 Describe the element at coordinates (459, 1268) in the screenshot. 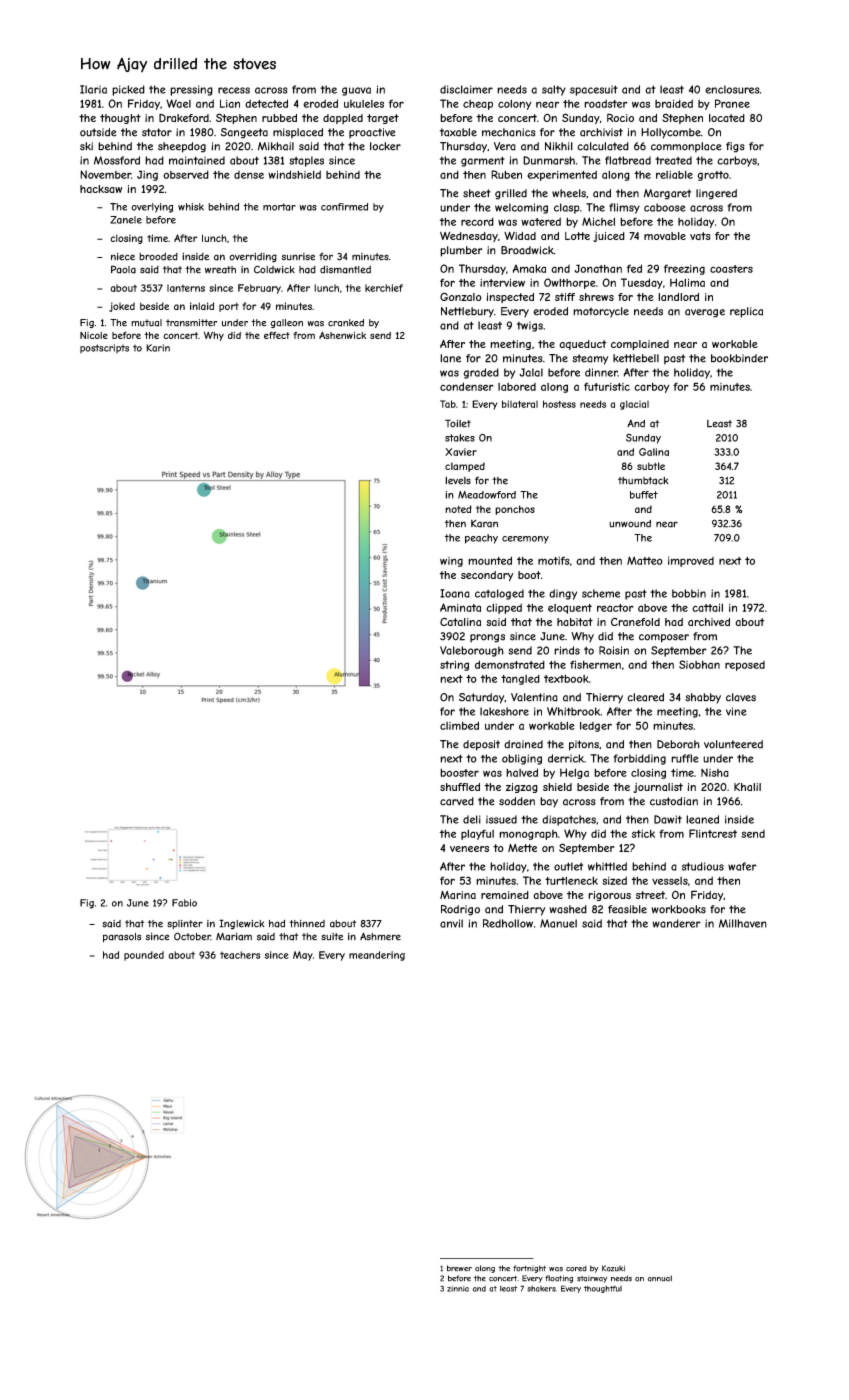

I see `brewer` at that location.
